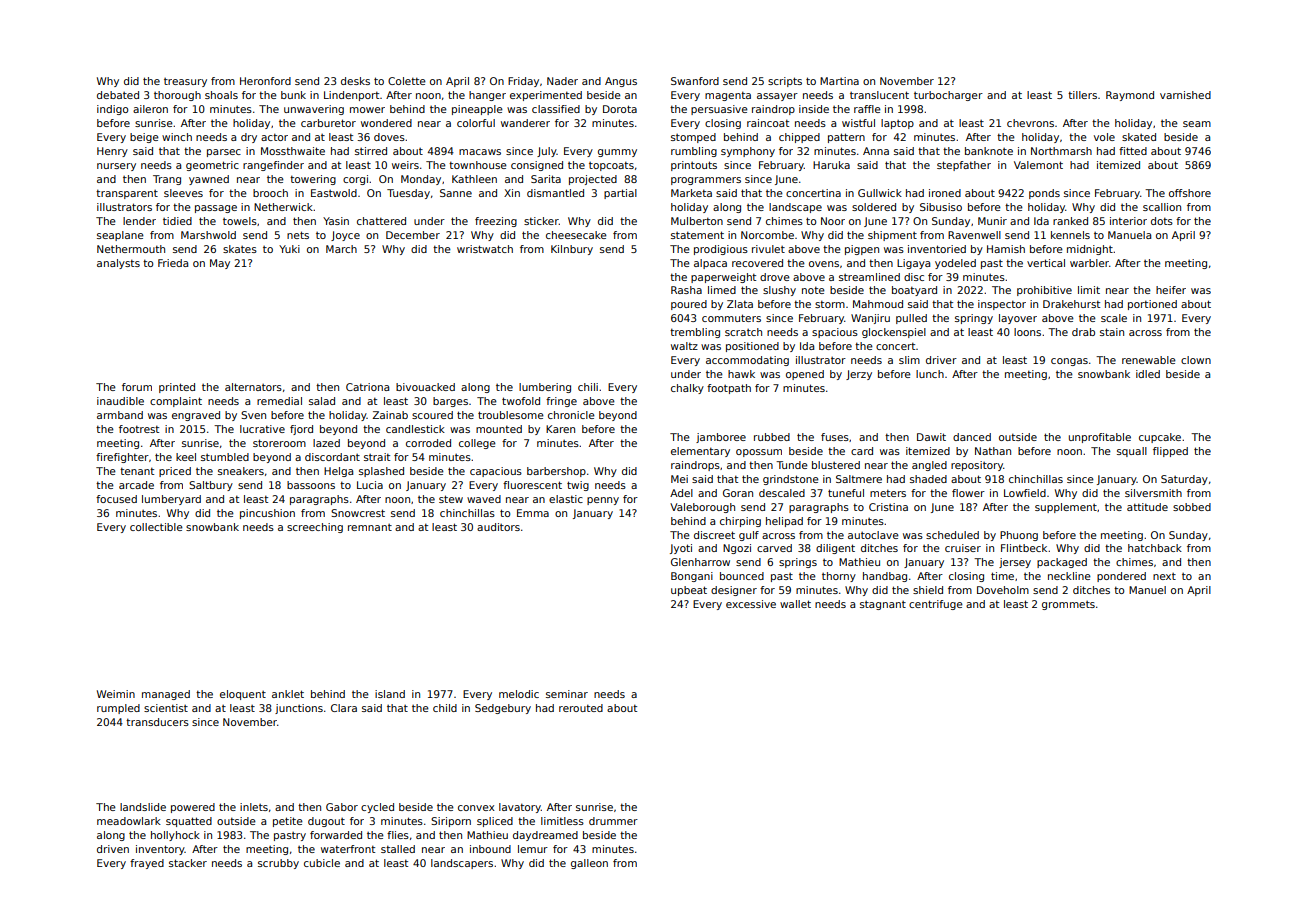 This screenshot has height=924, width=1308. Describe the element at coordinates (613, 821) in the screenshot. I see `drummer` at that location.
